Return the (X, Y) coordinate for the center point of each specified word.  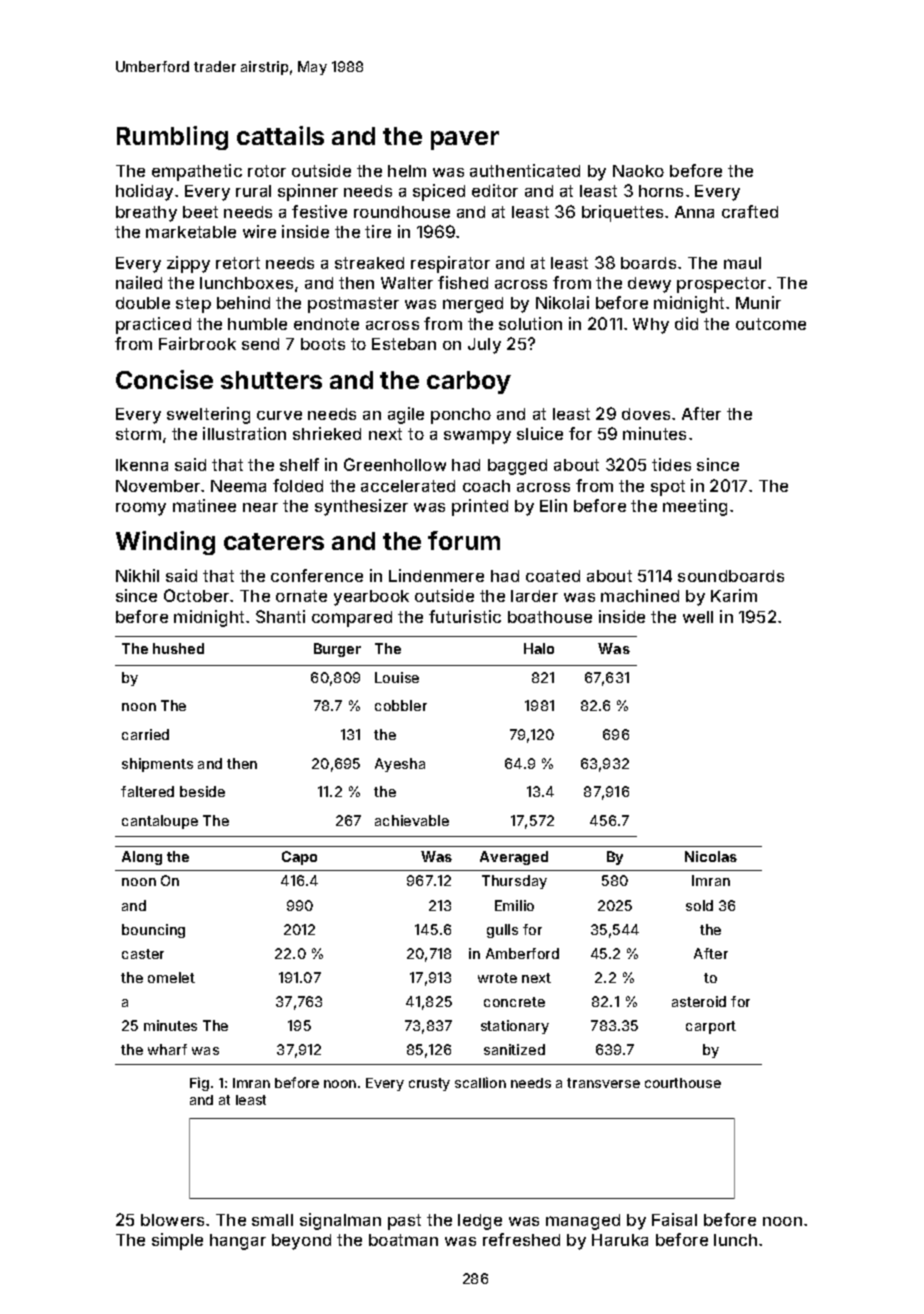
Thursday (514, 882)
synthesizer (361, 507)
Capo (299, 858)
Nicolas (711, 856)
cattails (280, 135)
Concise (164, 379)
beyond (301, 1242)
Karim (734, 595)
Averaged (514, 858)
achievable (412, 820)
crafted (750, 211)
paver (465, 140)
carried (145, 734)
